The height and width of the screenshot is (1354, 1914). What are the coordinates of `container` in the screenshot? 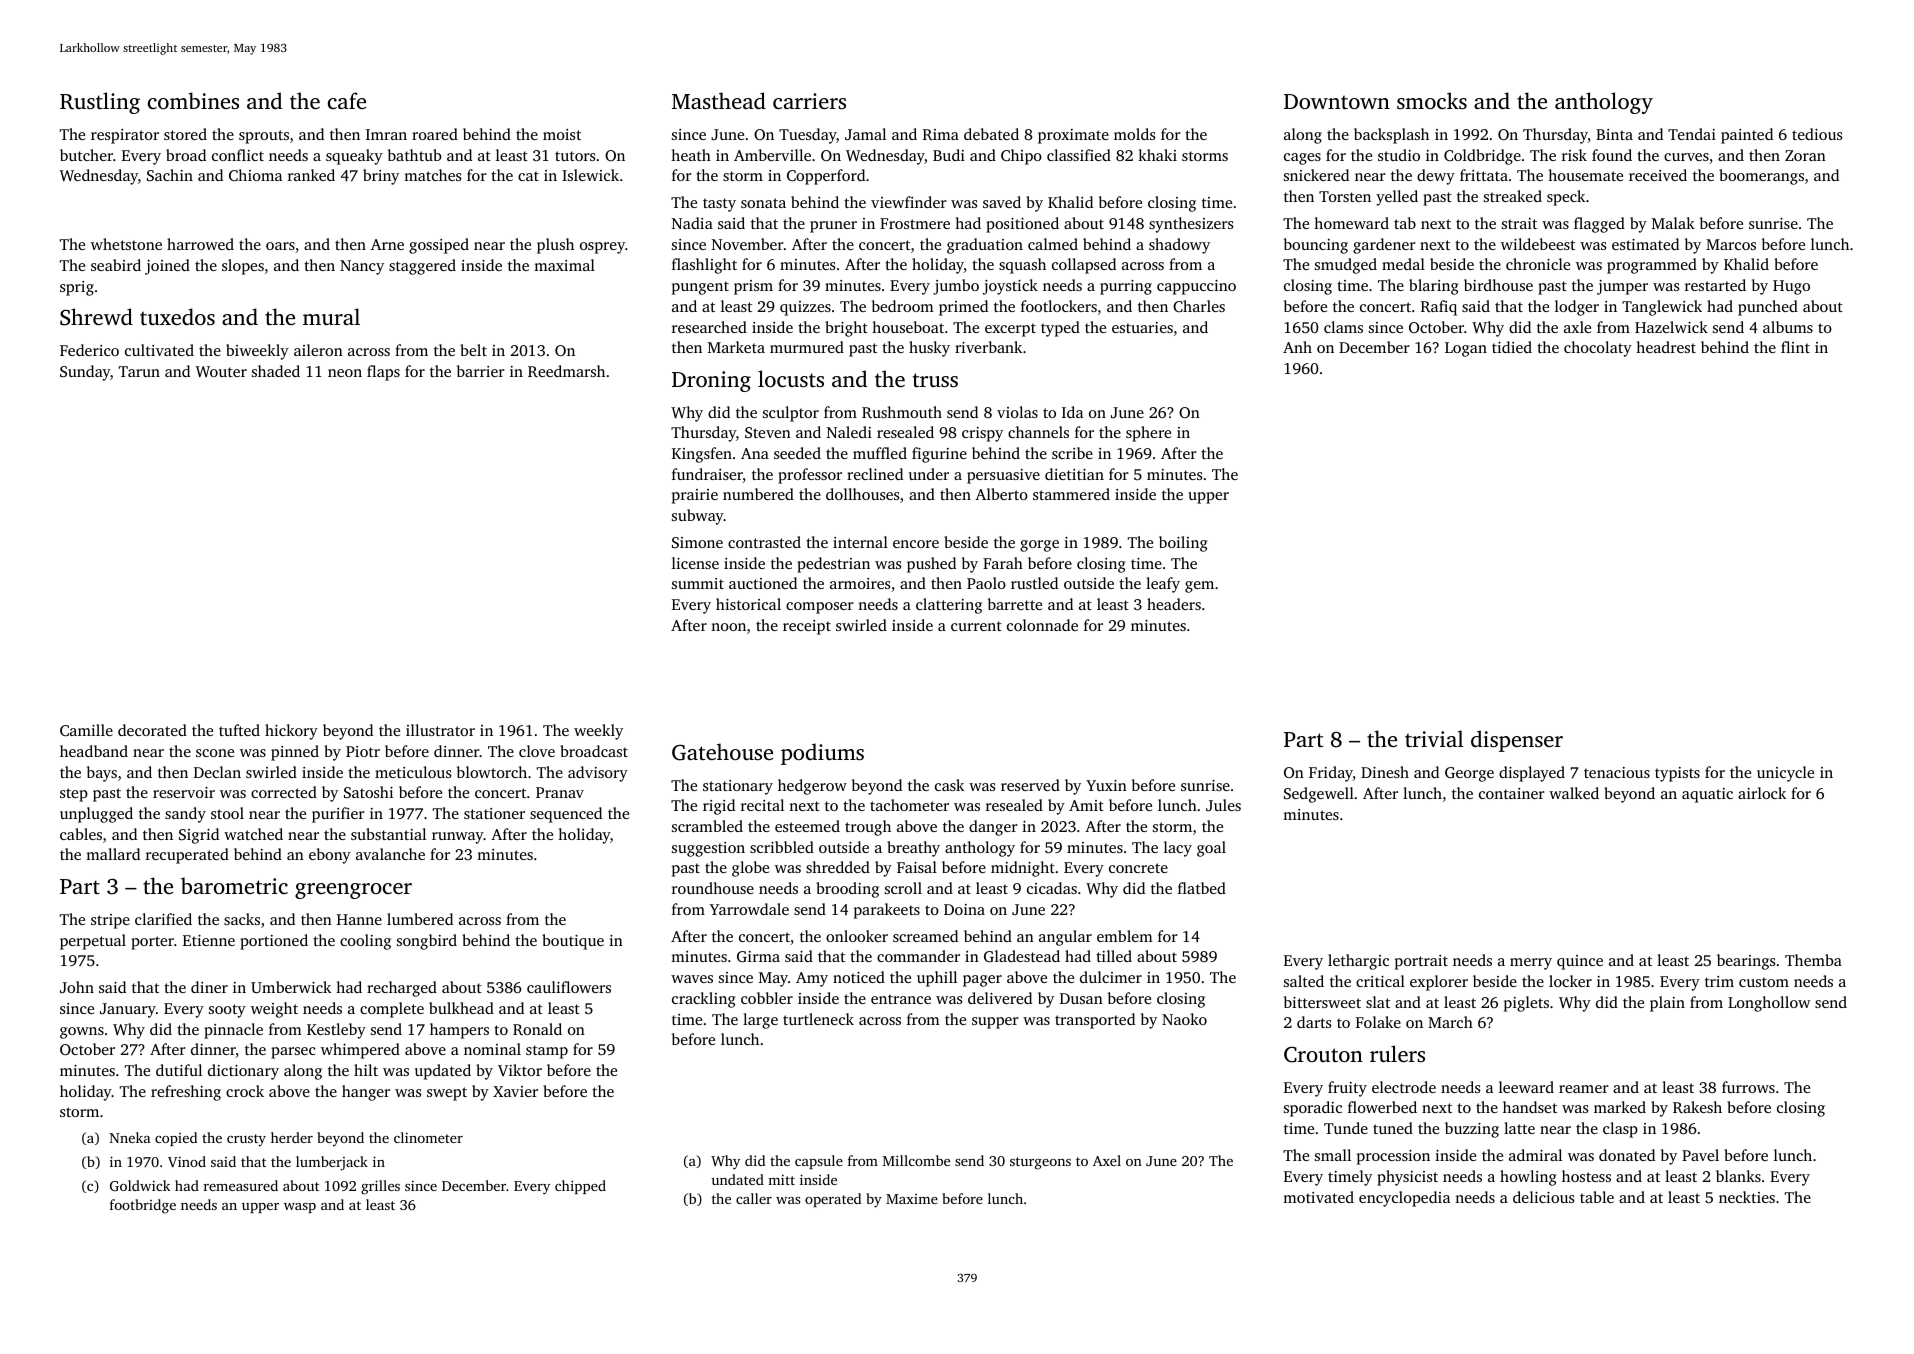 It's located at (1512, 793).
